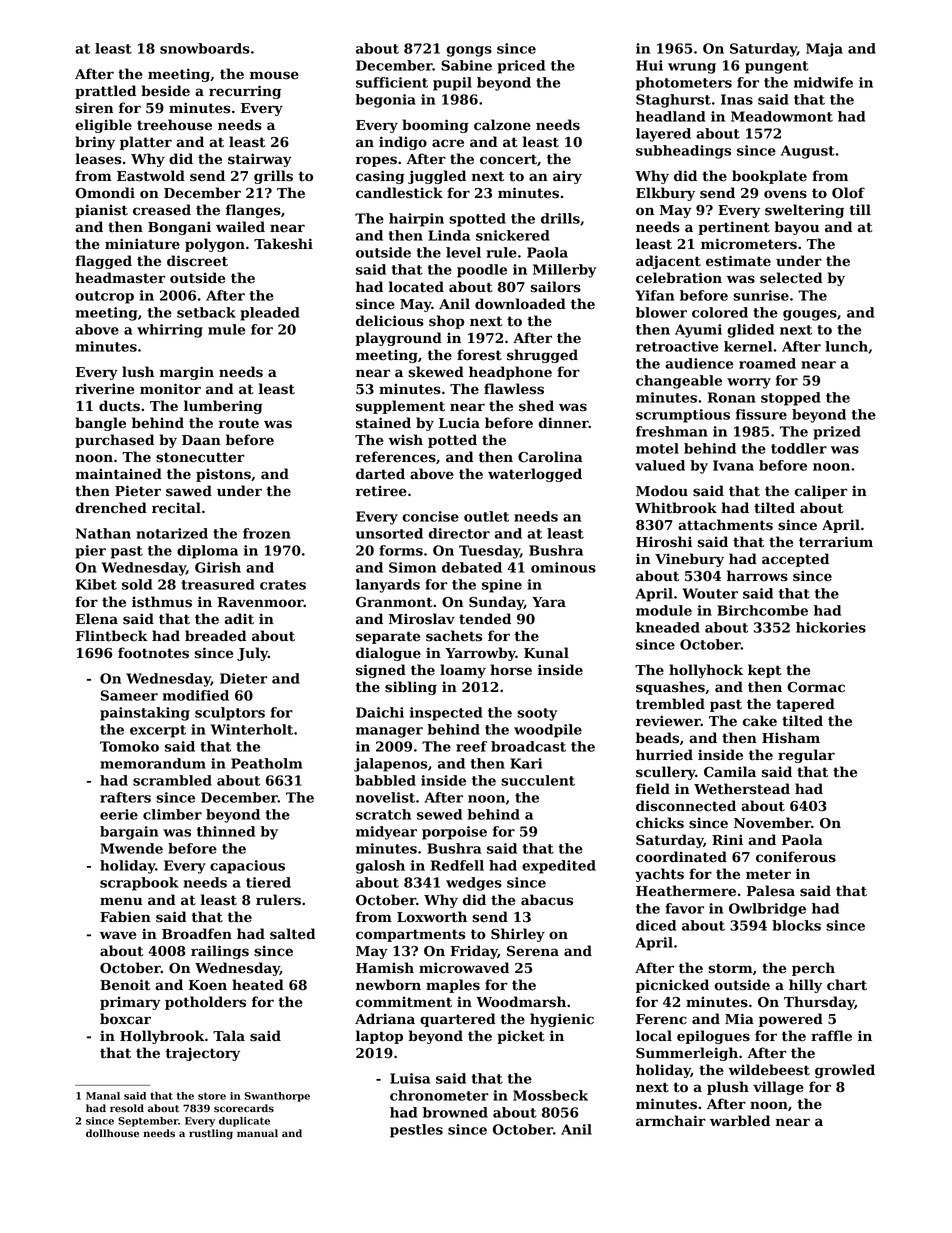  Describe the element at coordinates (668, 627) in the screenshot. I see `kneaded` at that location.
